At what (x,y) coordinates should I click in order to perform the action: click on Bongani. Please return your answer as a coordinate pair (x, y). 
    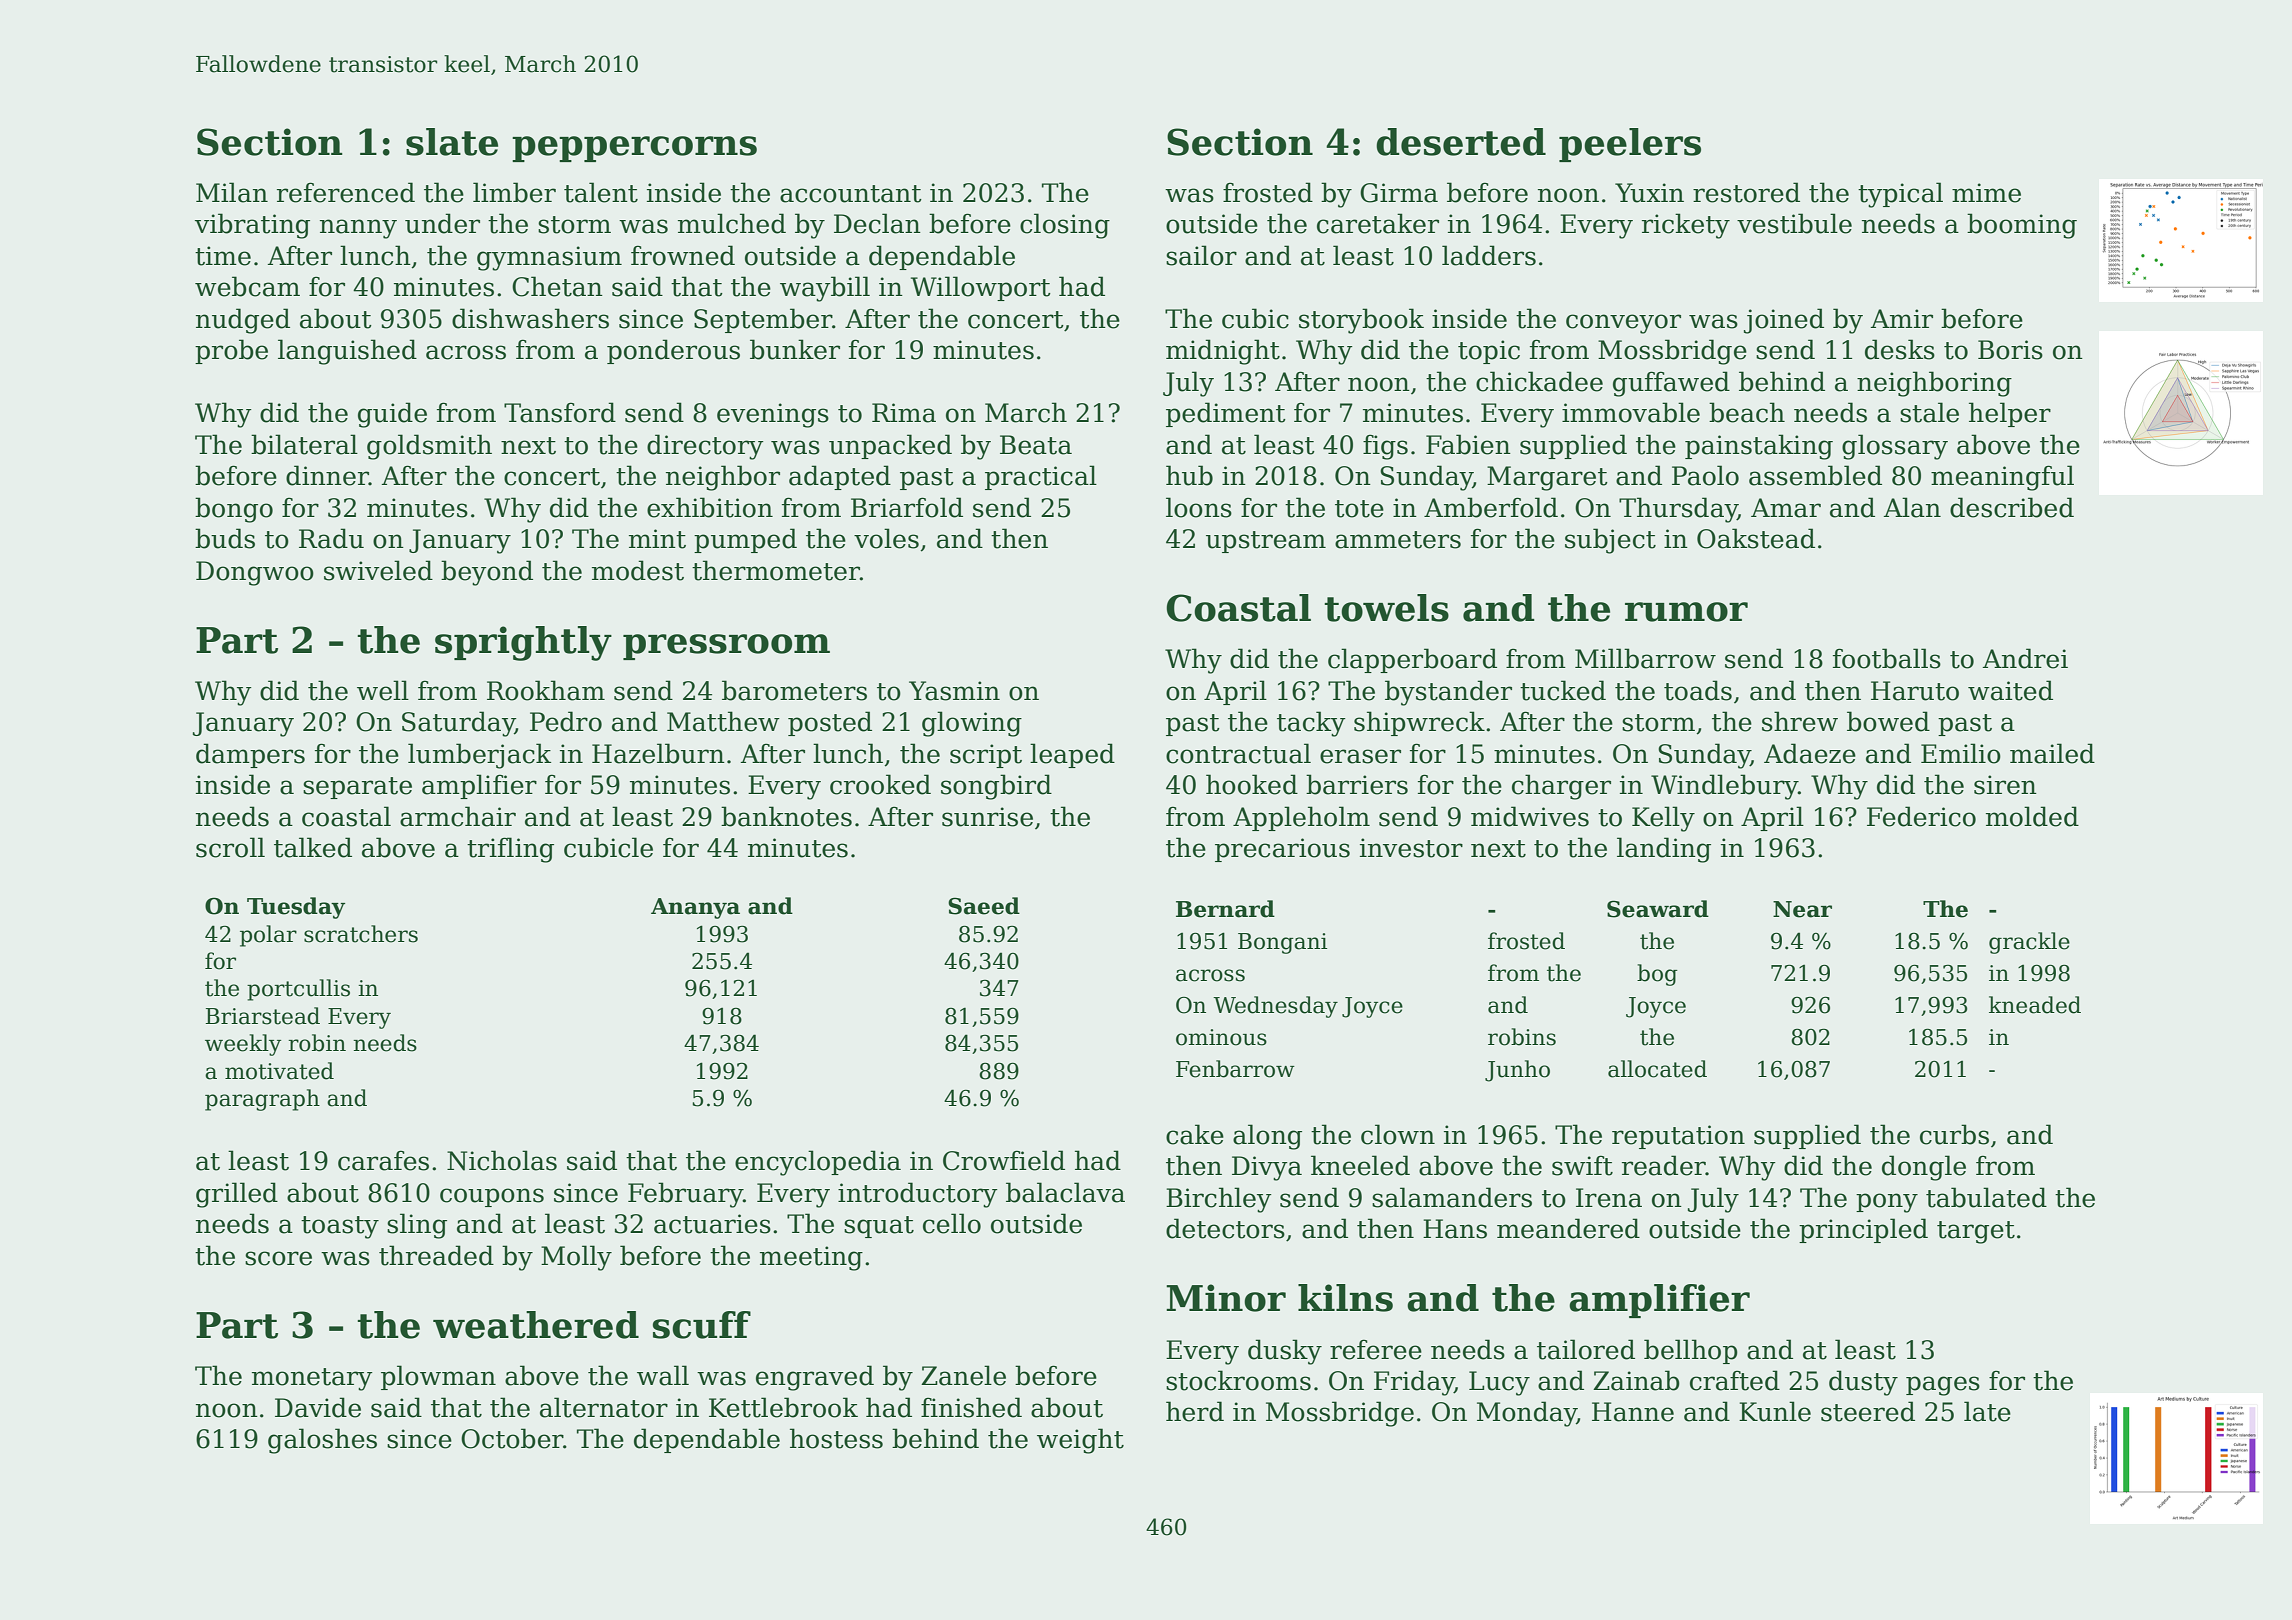
    Looking at the image, I should click on (1282, 943).
